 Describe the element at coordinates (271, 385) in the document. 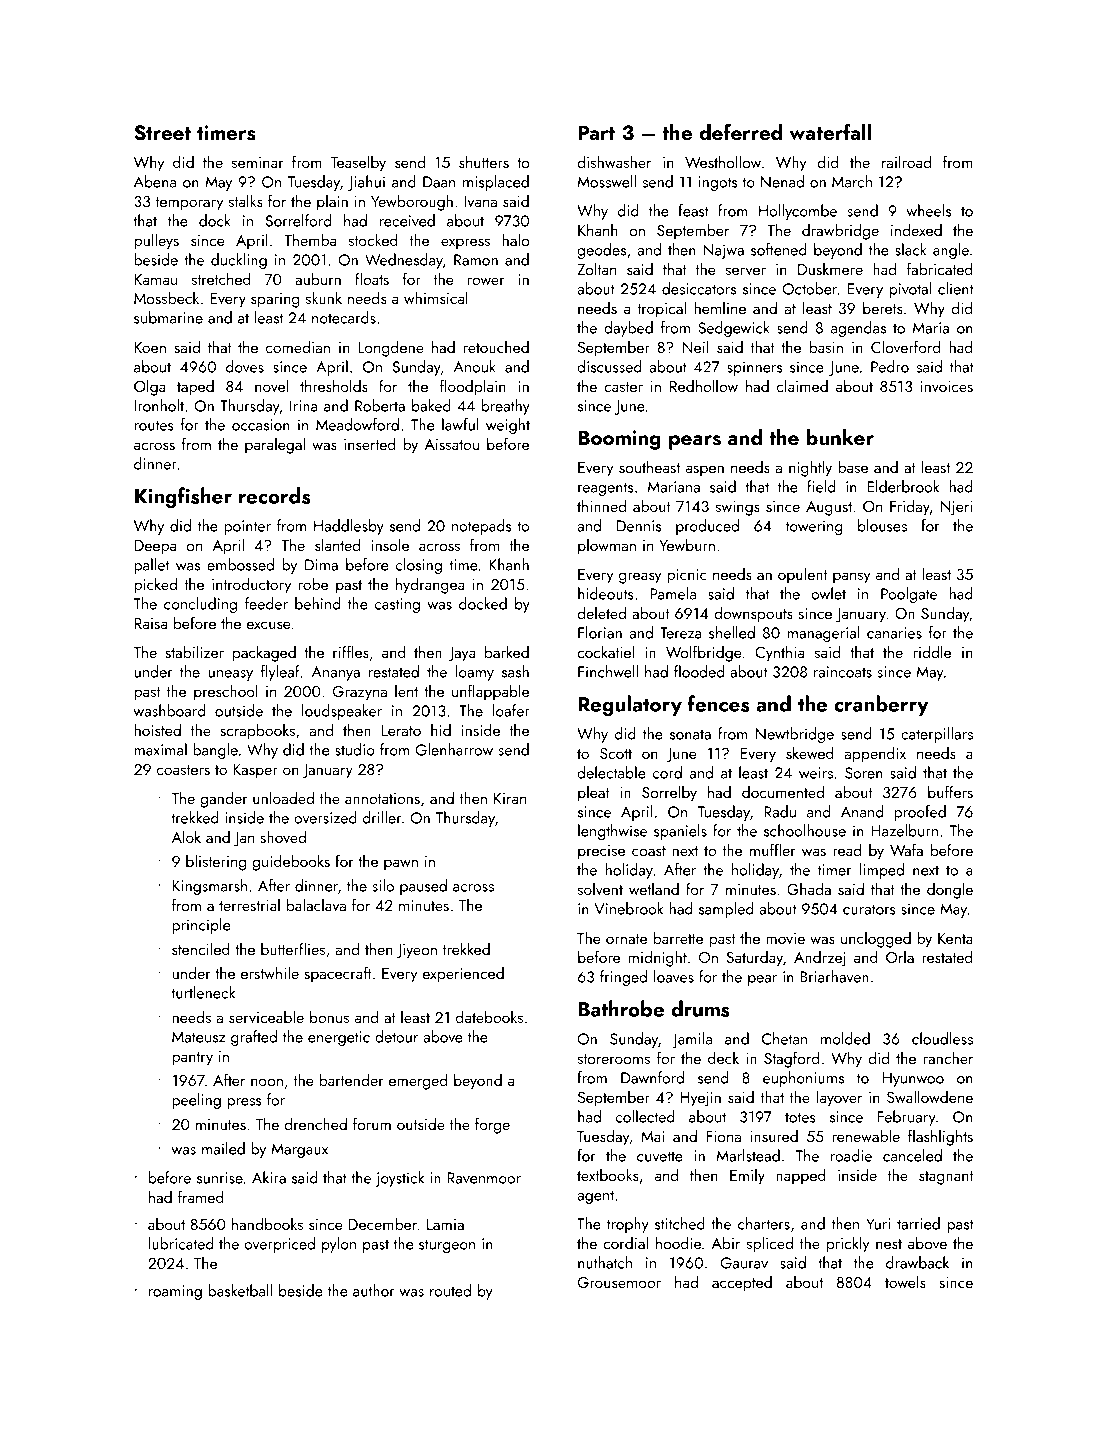

I see `novel` at that location.
